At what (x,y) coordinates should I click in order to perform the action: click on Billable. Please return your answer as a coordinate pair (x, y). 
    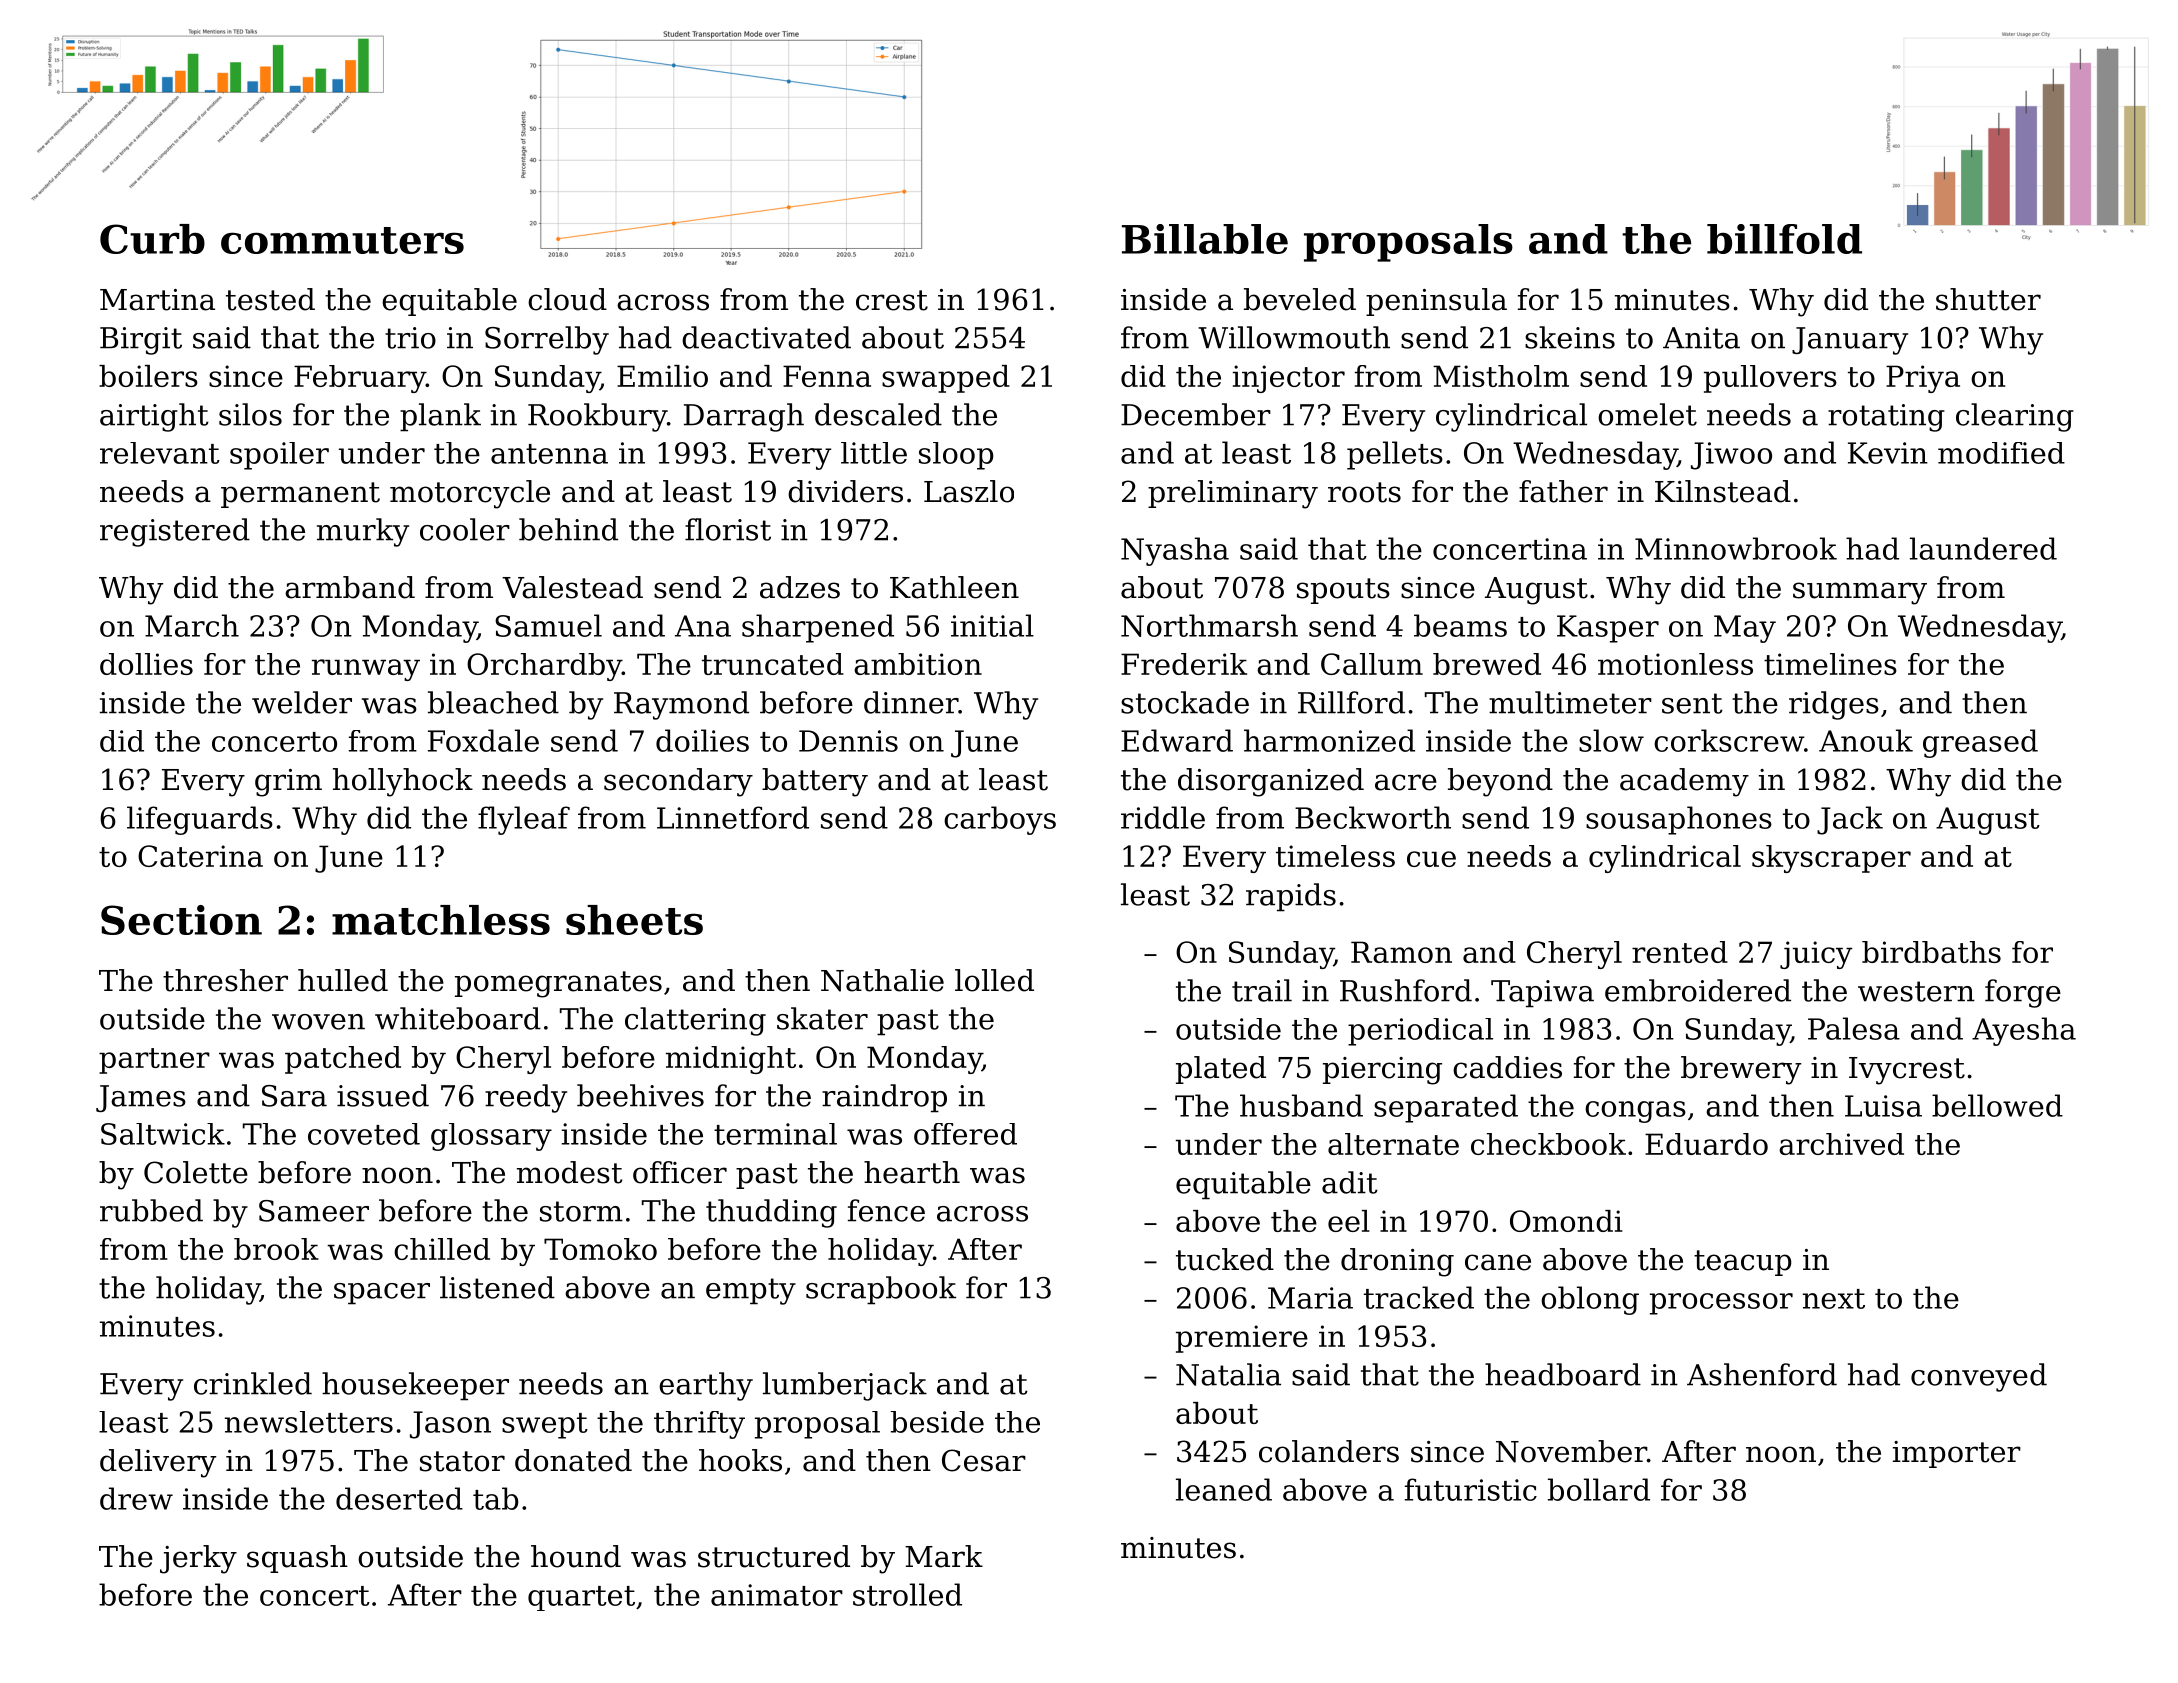
    Looking at the image, I should click on (1205, 239).
